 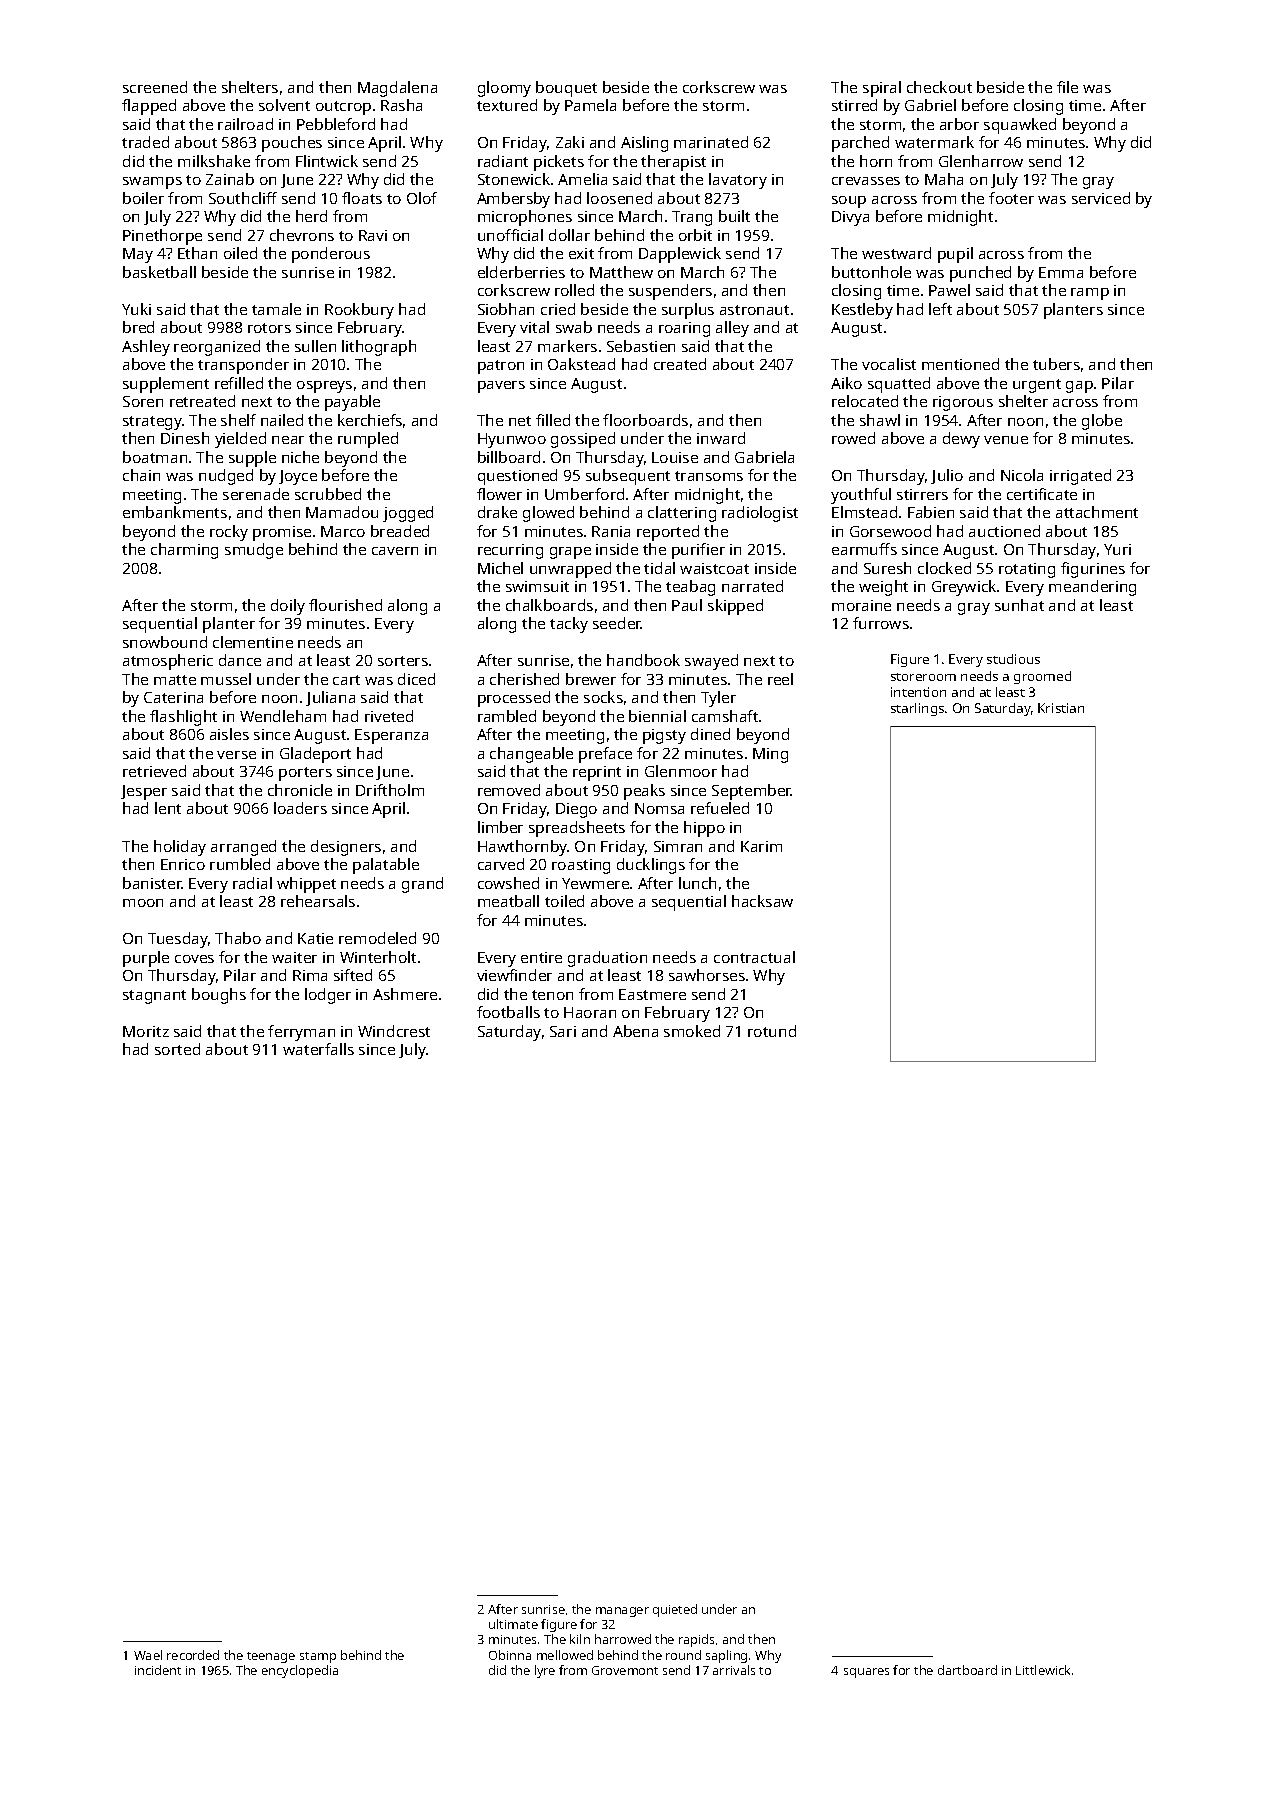 What do you see at coordinates (754, 310) in the image?
I see `astronaut` at bounding box center [754, 310].
